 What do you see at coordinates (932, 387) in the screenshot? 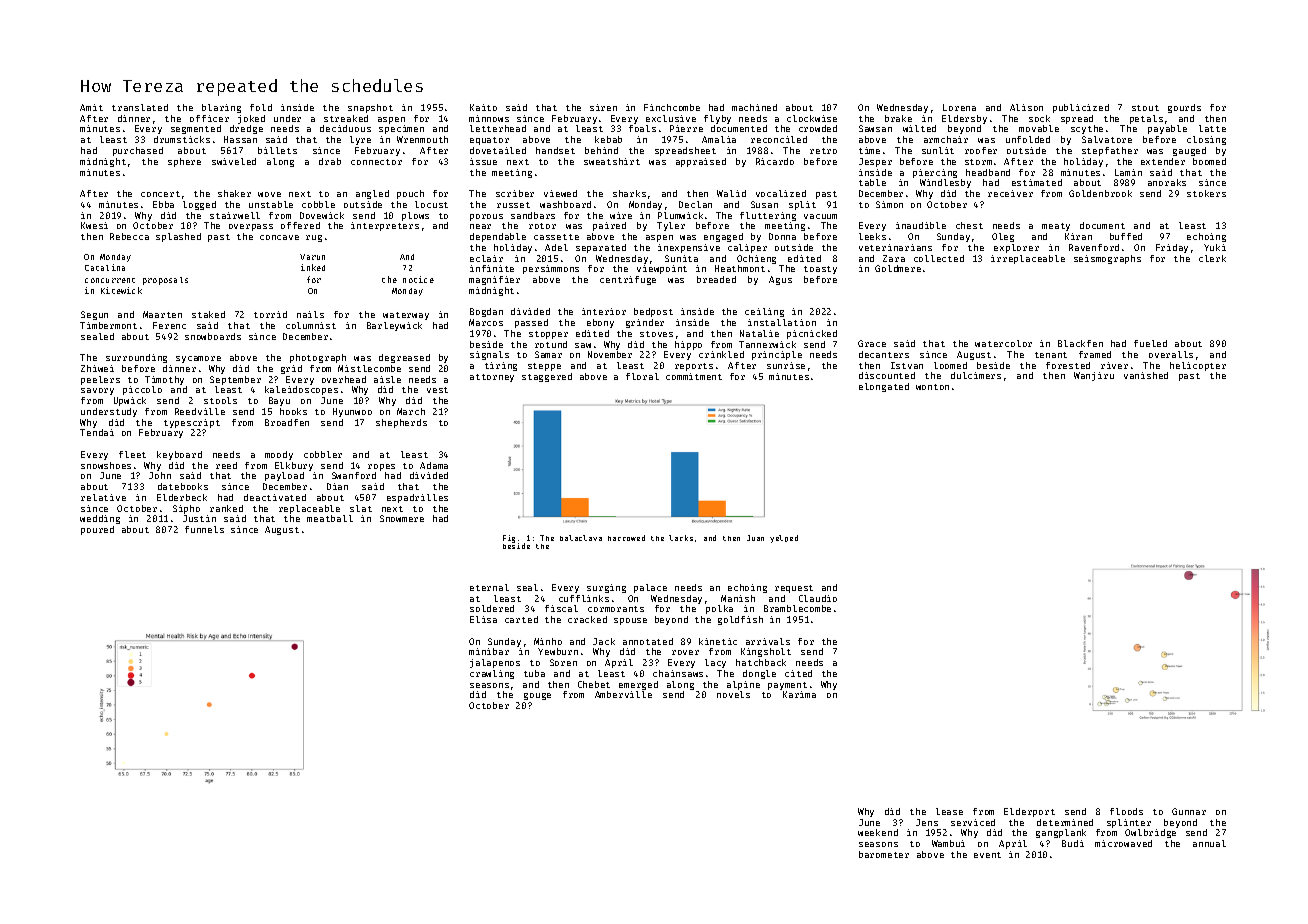
I see `wonton` at bounding box center [932, 387].
